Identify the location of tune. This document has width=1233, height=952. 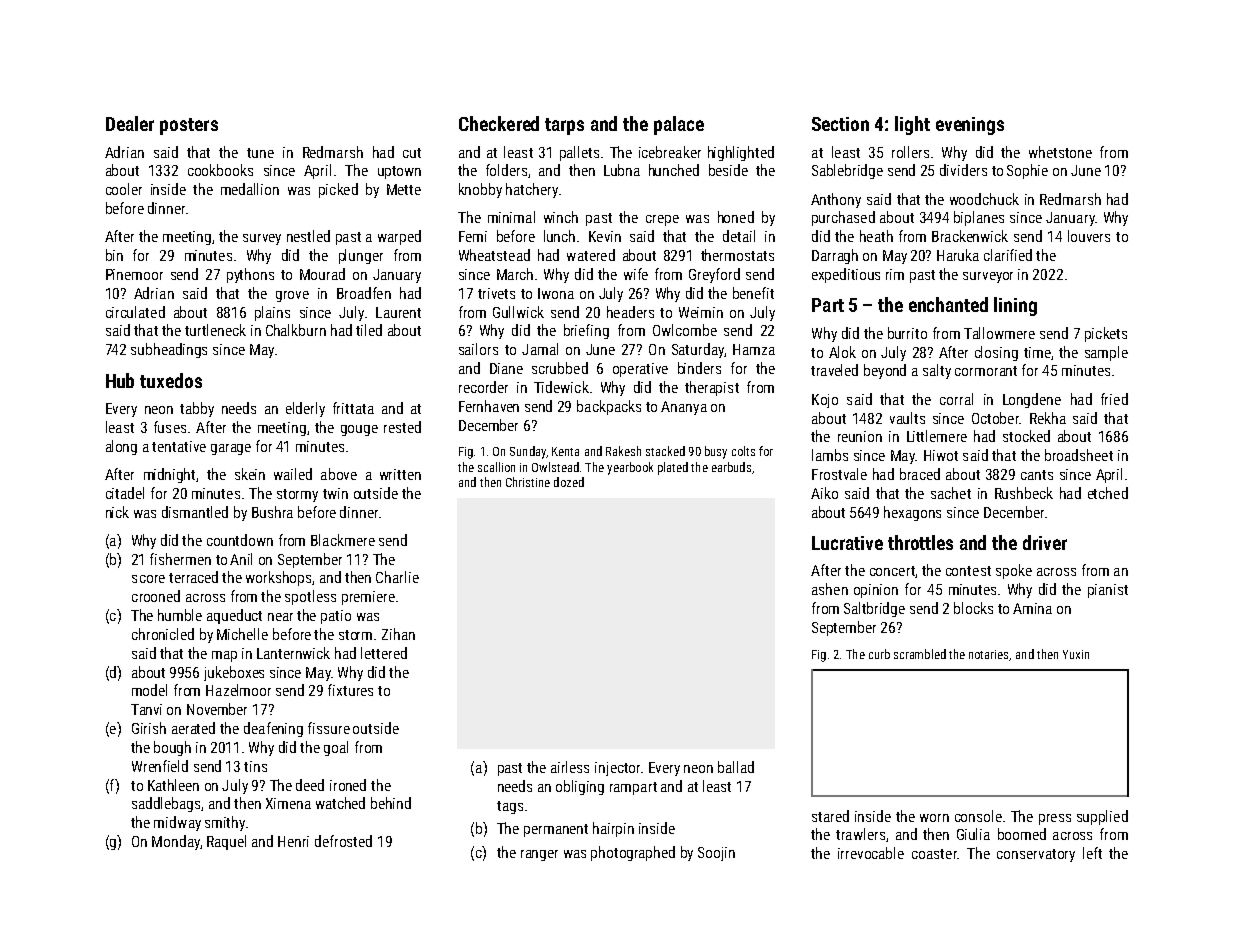
(260, 153).
